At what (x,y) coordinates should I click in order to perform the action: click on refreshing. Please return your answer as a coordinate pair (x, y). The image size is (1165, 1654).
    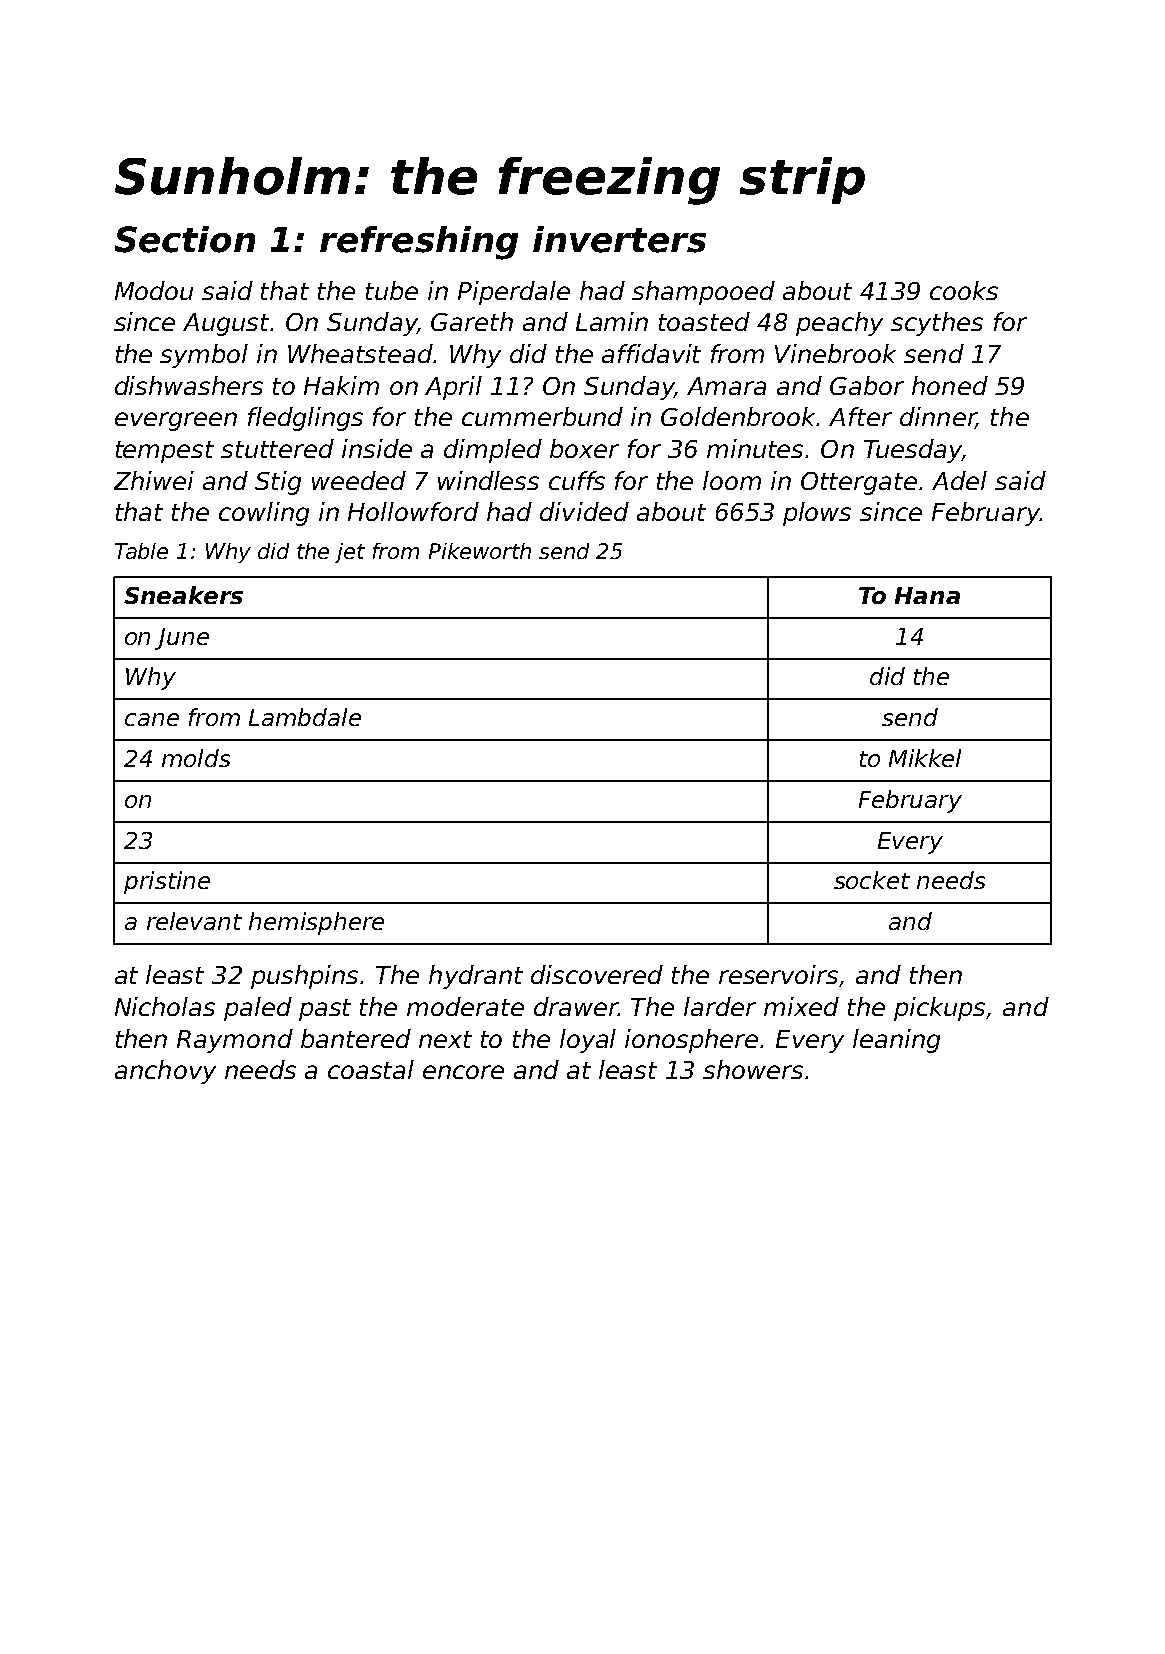
    Looking at the image, I should click on (419, 243).
